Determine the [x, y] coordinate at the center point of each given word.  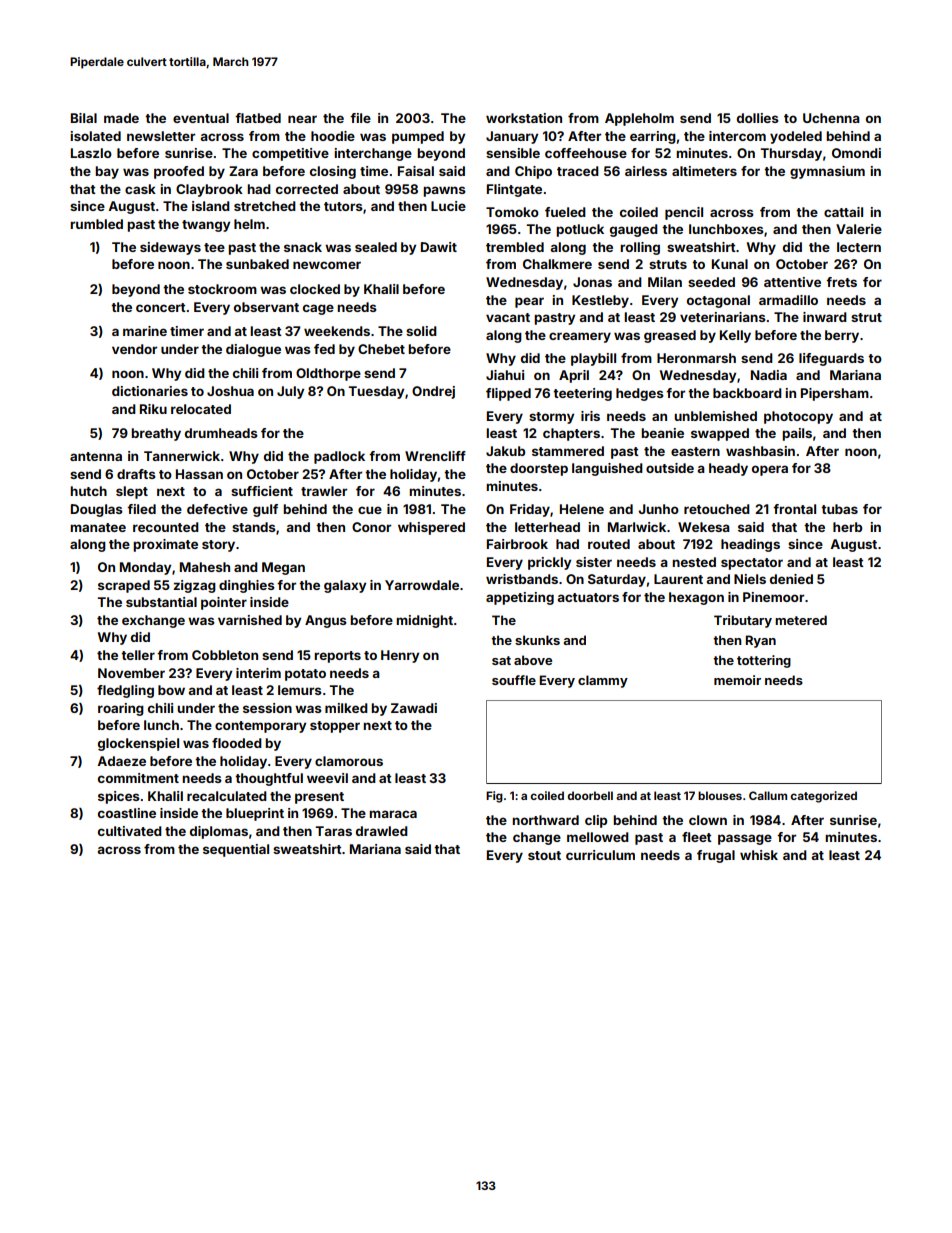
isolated [95, 136]
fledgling [125, 691]
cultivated [130, 831]
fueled [565, 212]
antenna [96, 456]
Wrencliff [435, 456]
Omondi [856, 153]
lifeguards [831, 359]
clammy [603, 681]
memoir [737, 680]
